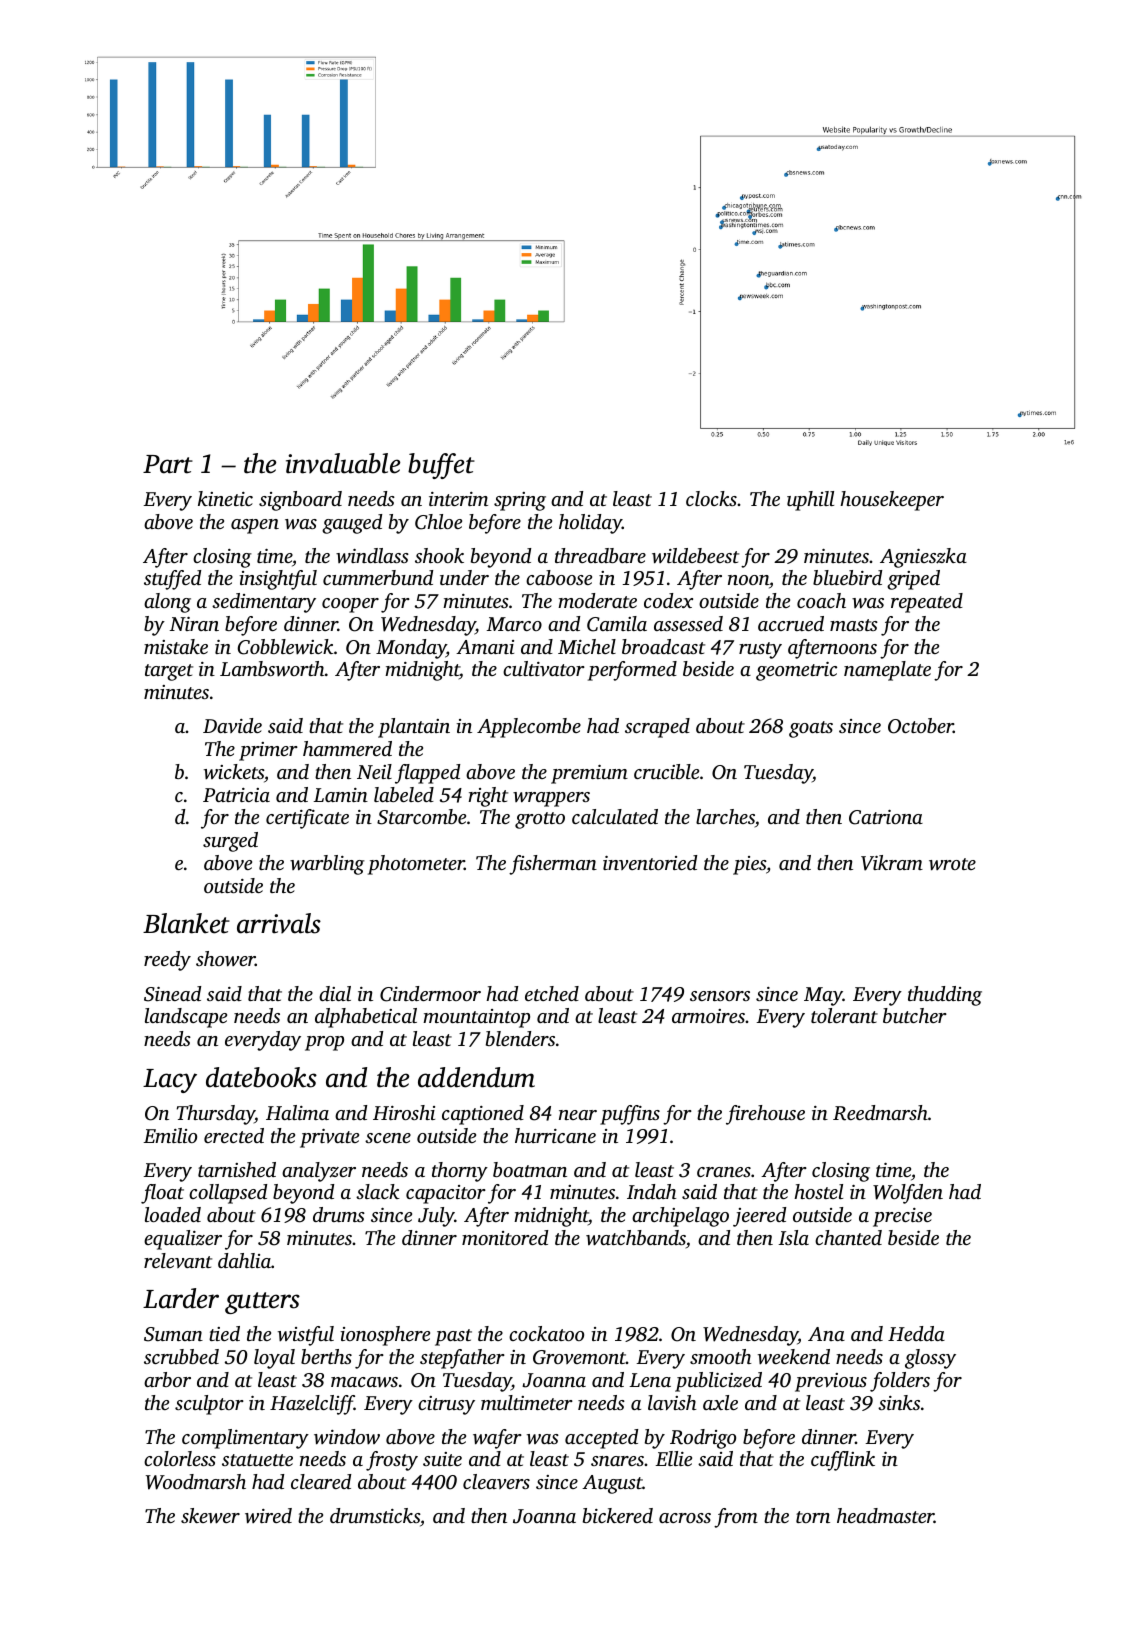 The image size is (1126, 1631). Describe the element at coordinates (172, 580) in the document. I see `stuffed` at that location.
